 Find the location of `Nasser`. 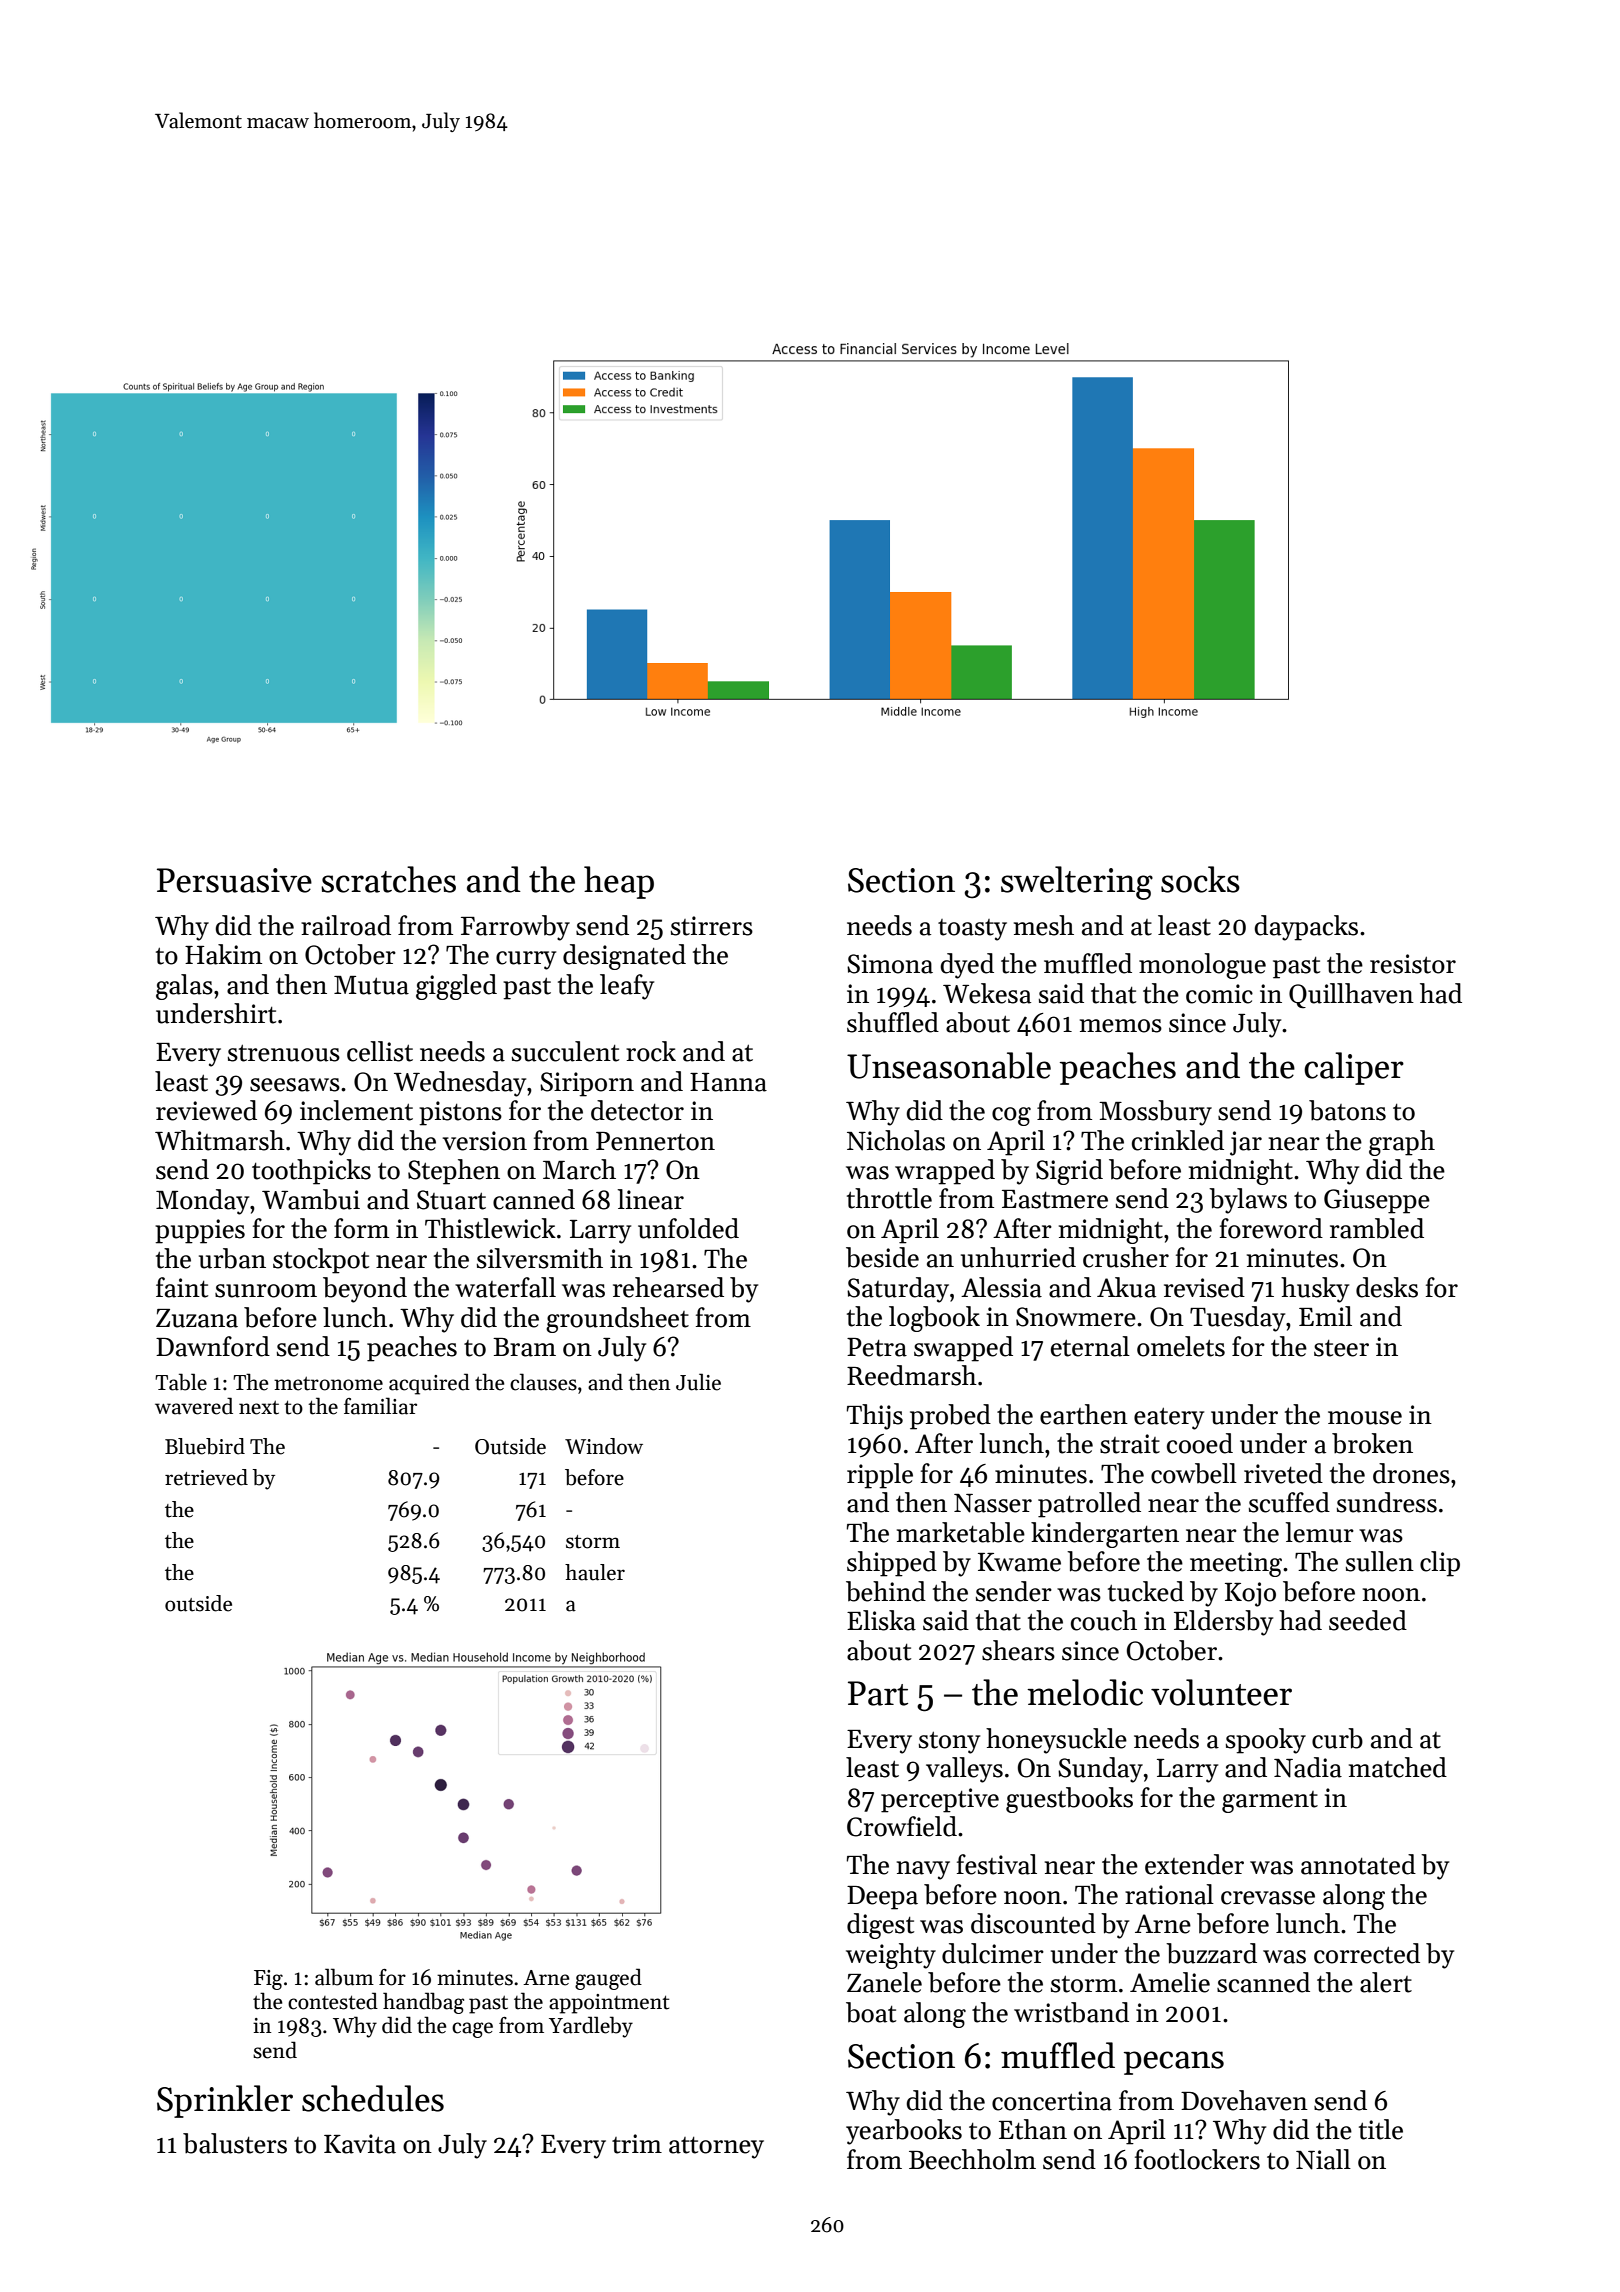

Nasser is located at coordinates (993, 1503).
